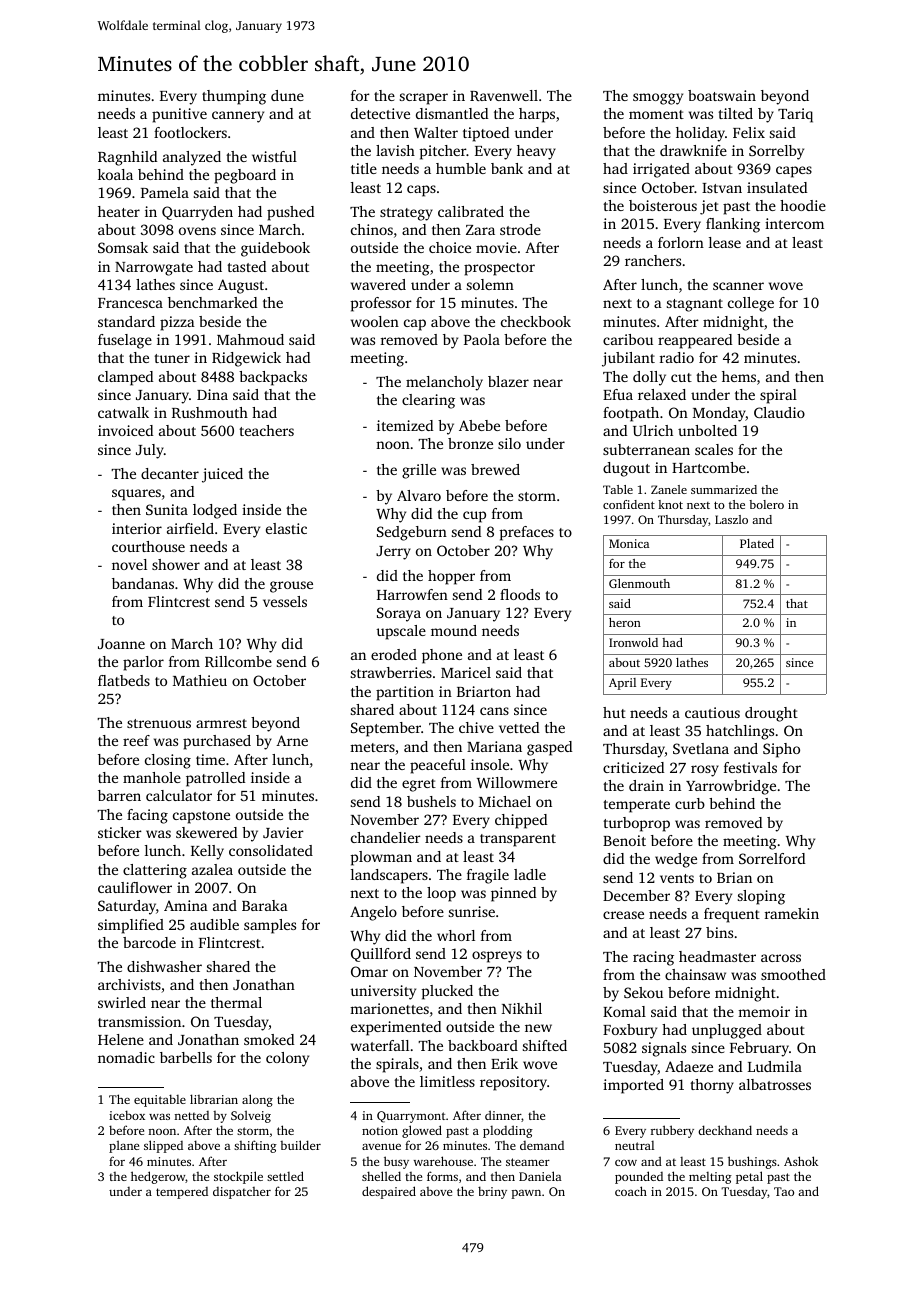  What do you see at coordinates (236, 1002) in the screenshot?
I see `thermal` at bounding box center [236, 1002].
